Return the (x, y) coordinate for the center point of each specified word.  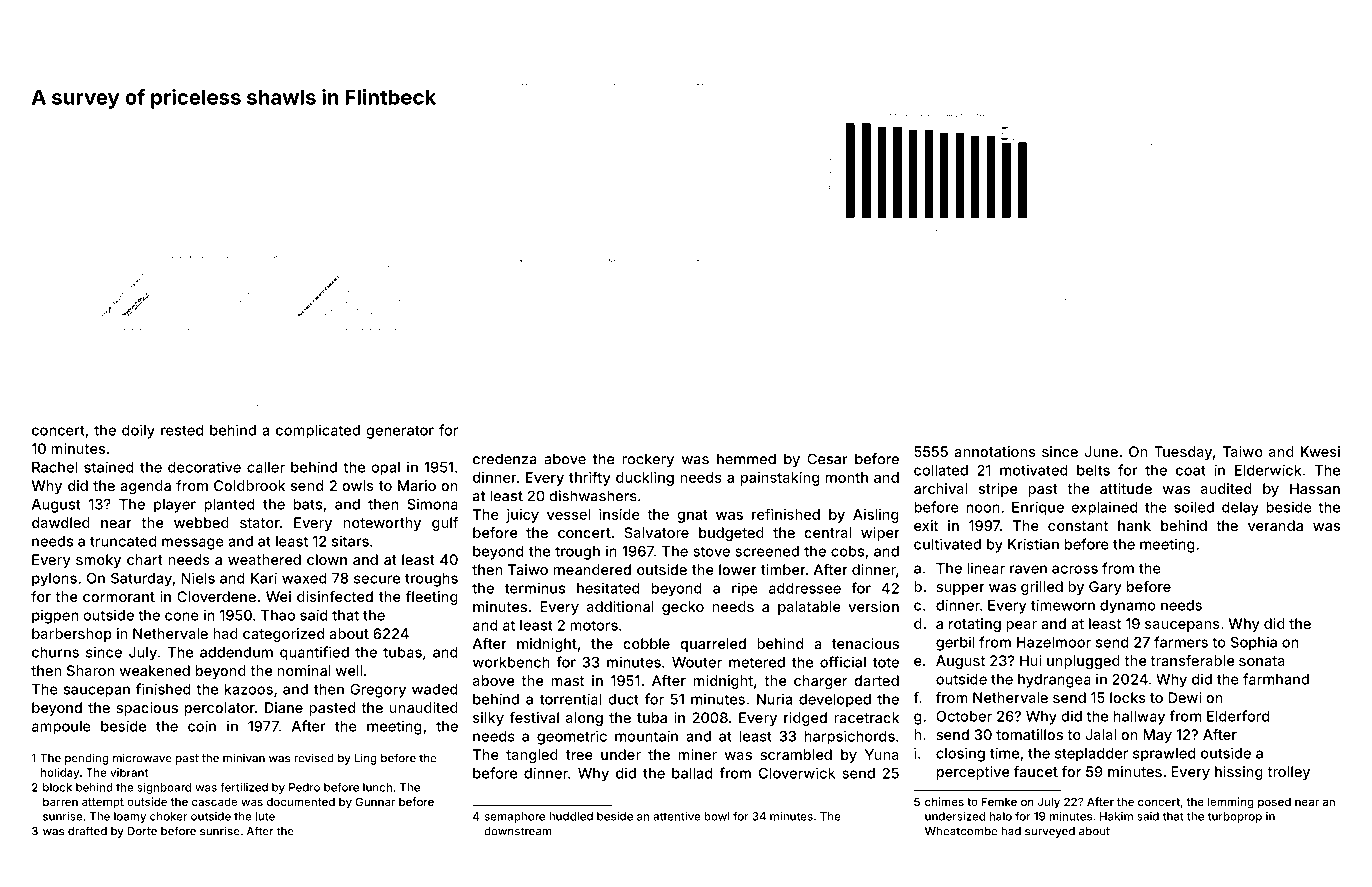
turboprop (1234, 817)
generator (400, 432)
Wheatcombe (961, 831)
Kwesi (1320, 451)
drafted (87, 831)
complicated (318, 431)
